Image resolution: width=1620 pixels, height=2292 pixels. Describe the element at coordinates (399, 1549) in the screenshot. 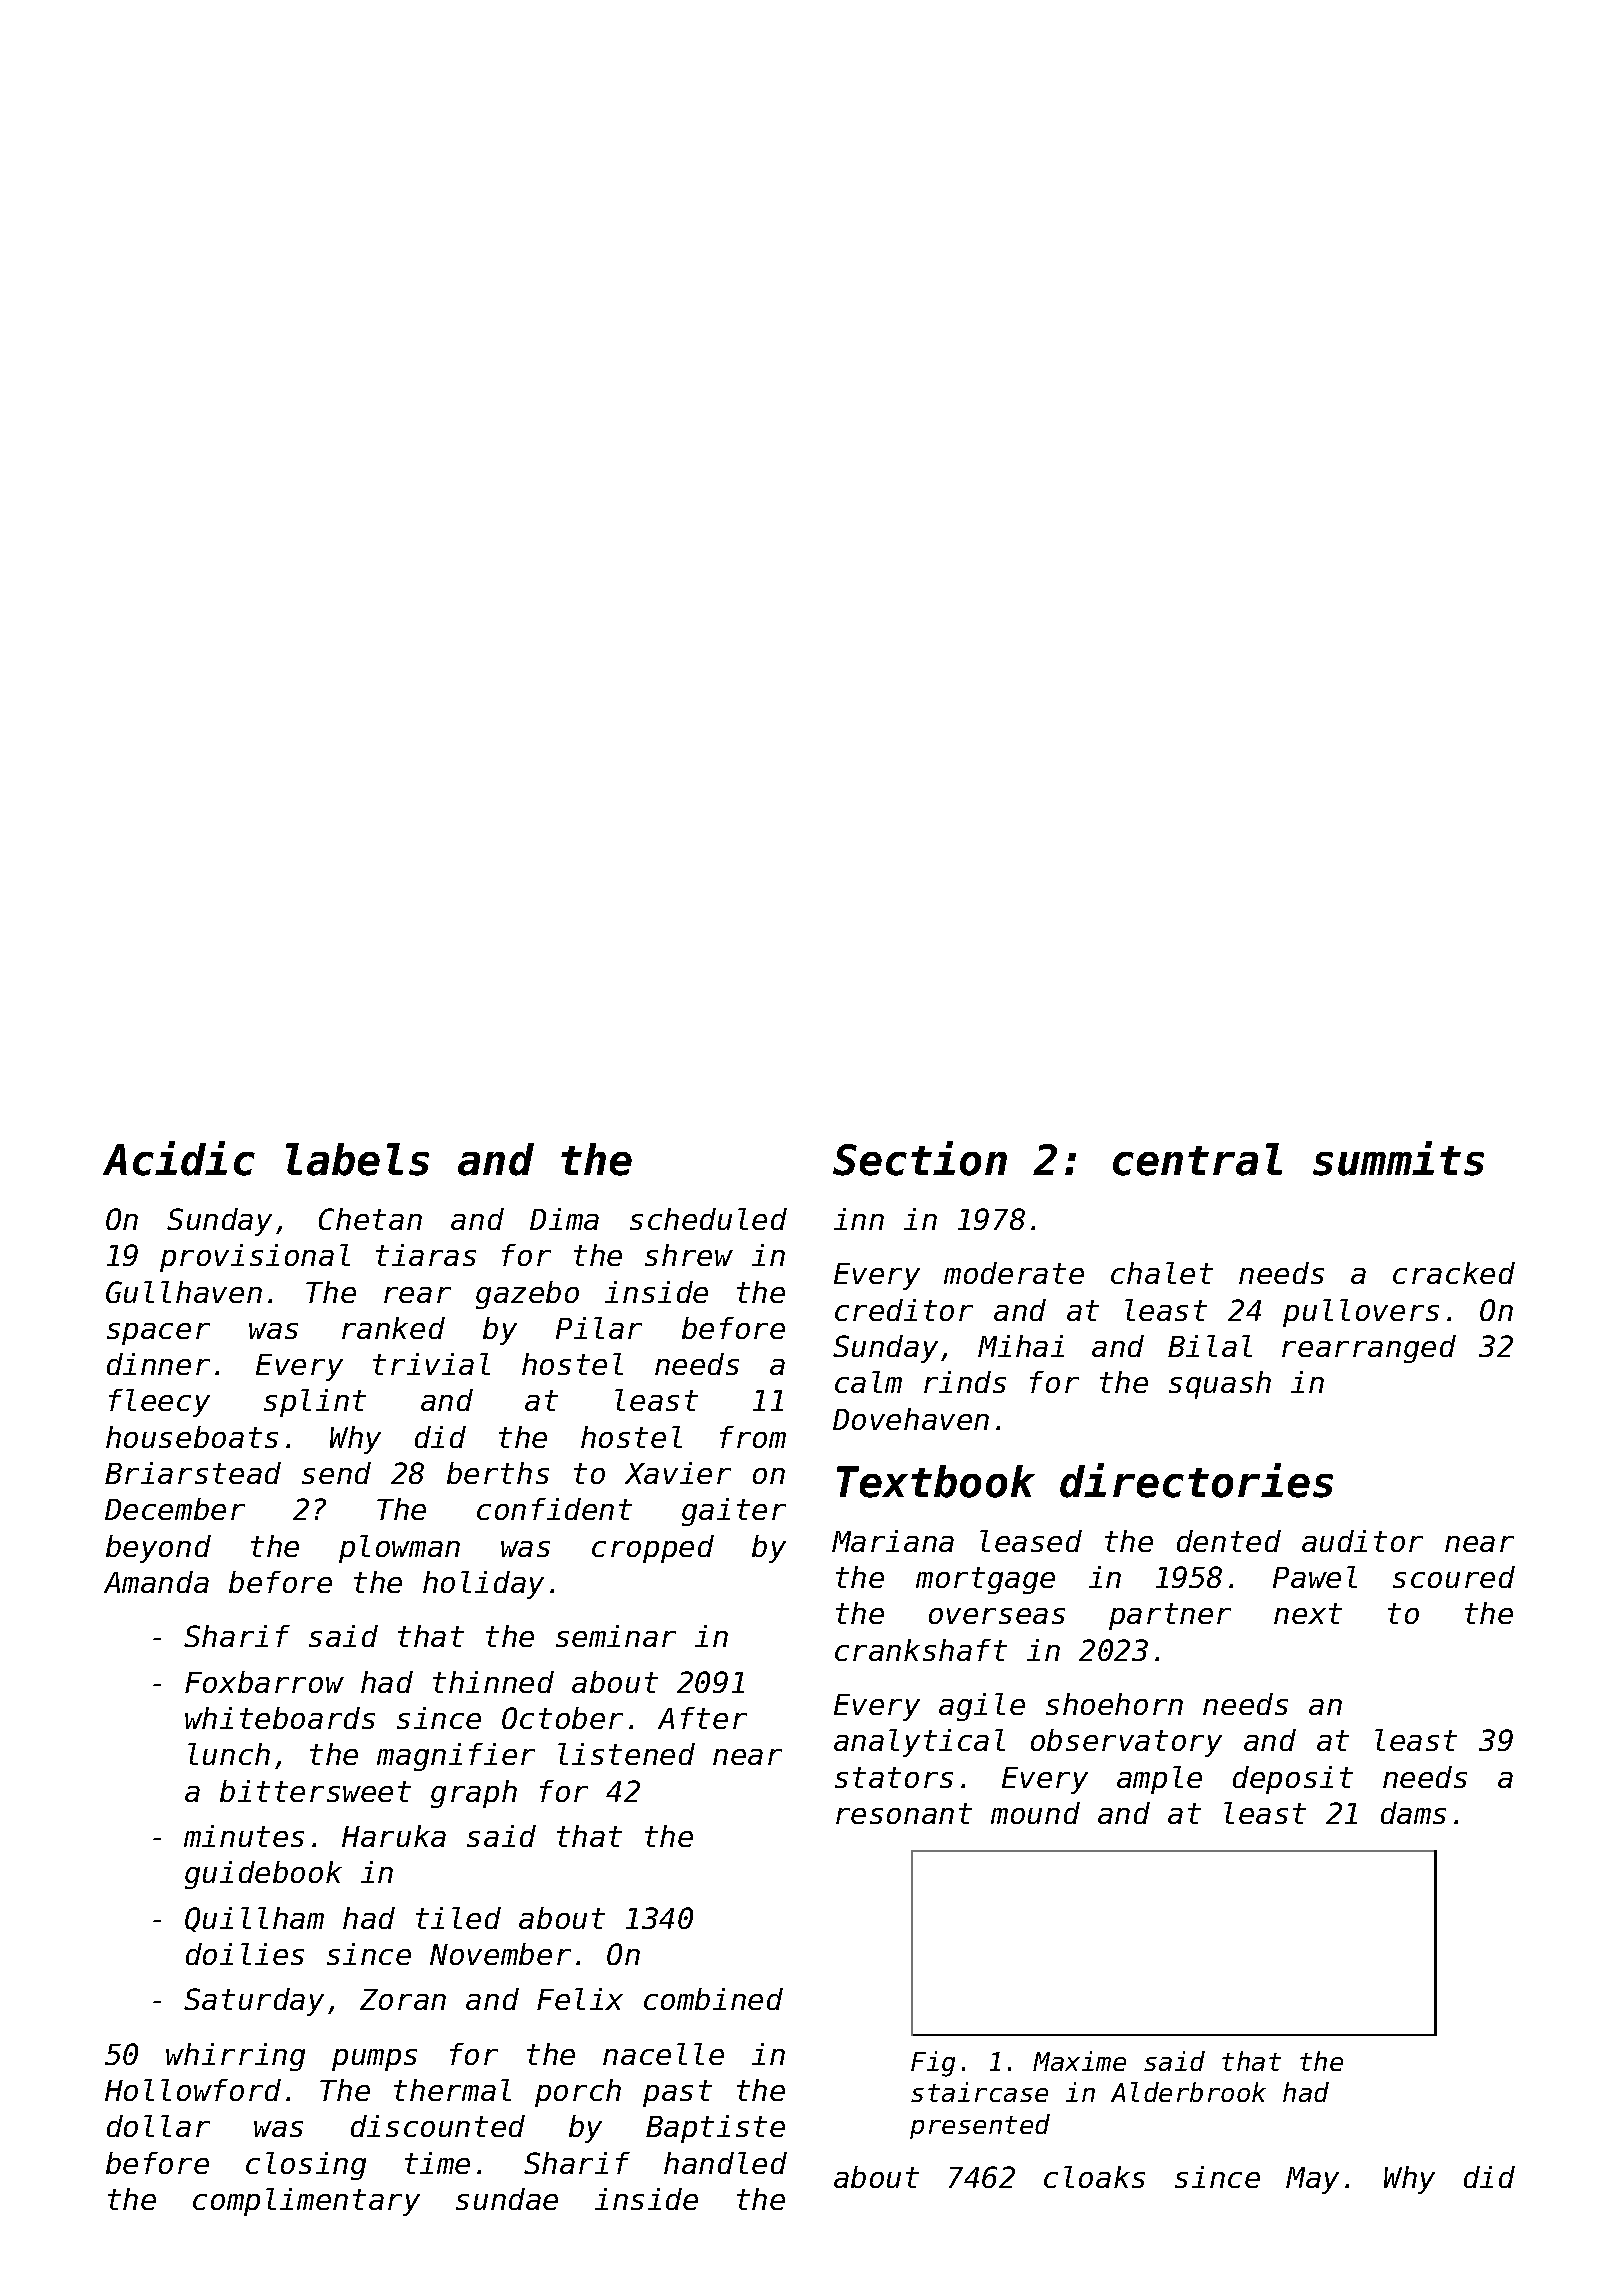

I see `plowman` at that location.
